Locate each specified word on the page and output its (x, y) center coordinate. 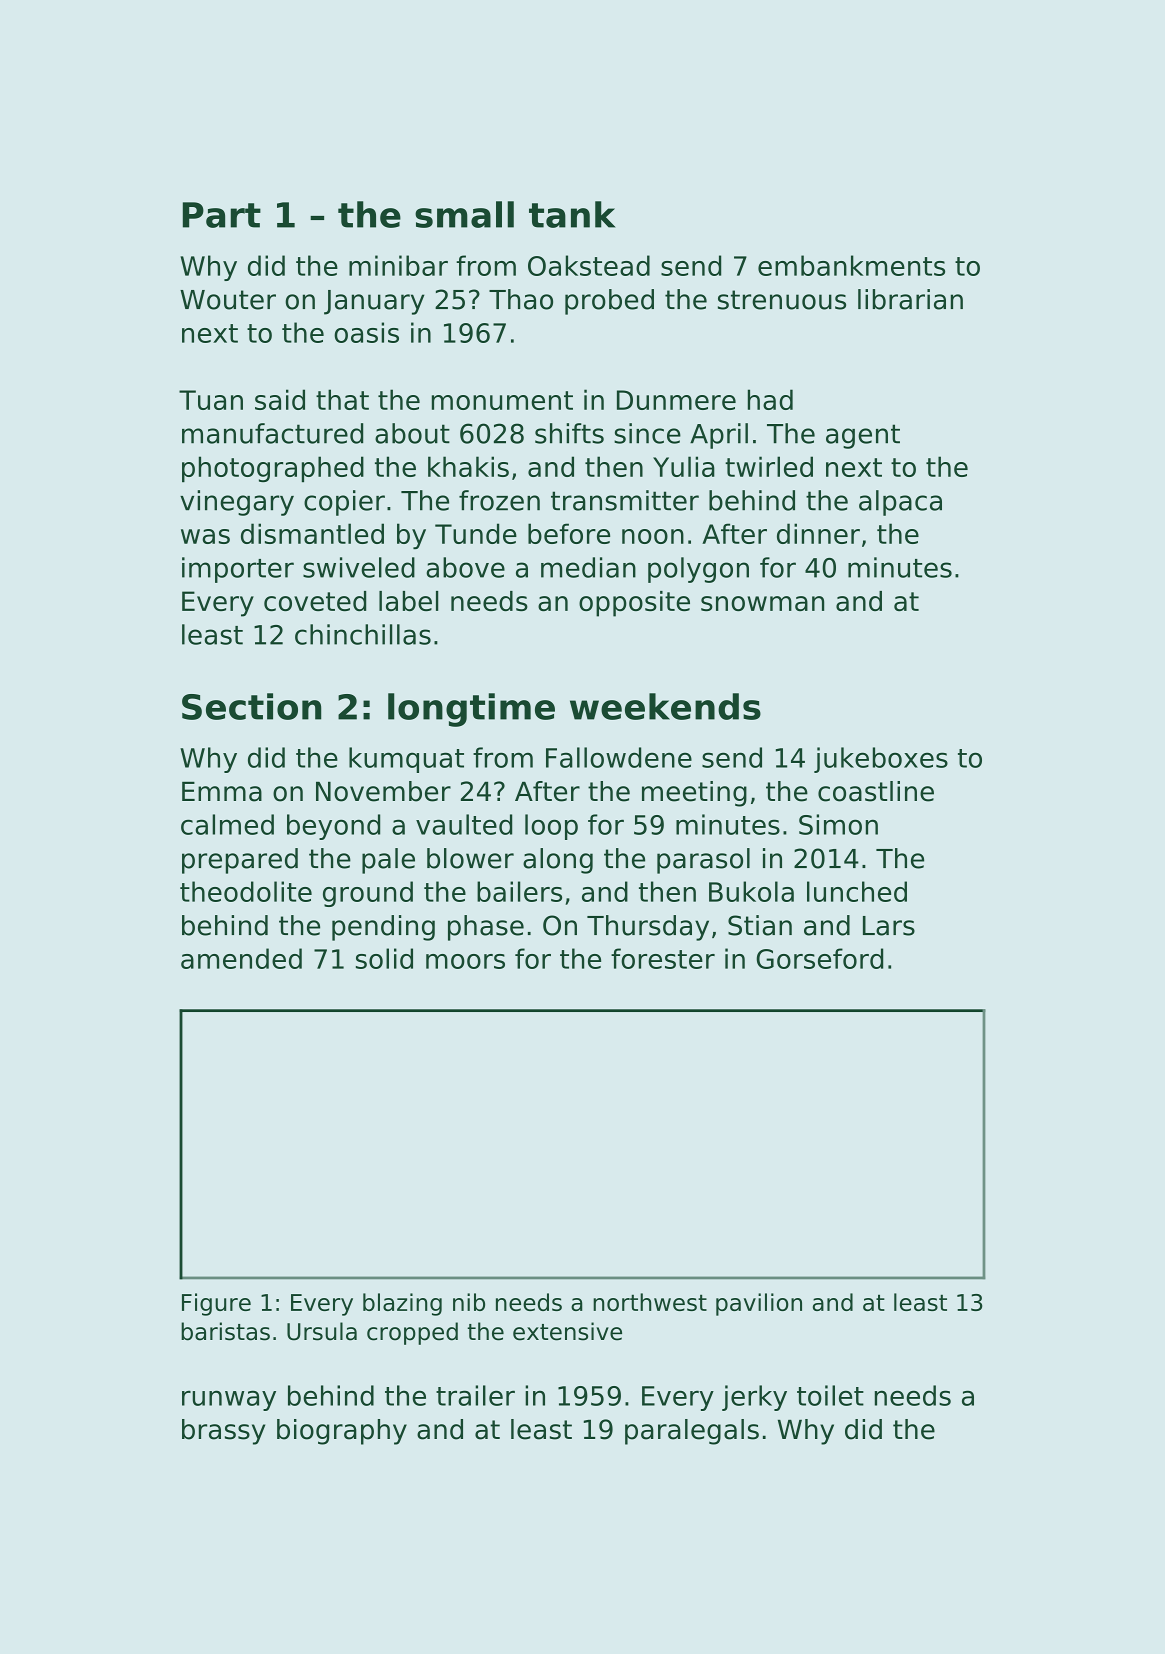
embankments (851, 265)
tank (572, 214)
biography (342, 1432)
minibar (398, 265)
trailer (475, 1395)
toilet (830, 1395)
